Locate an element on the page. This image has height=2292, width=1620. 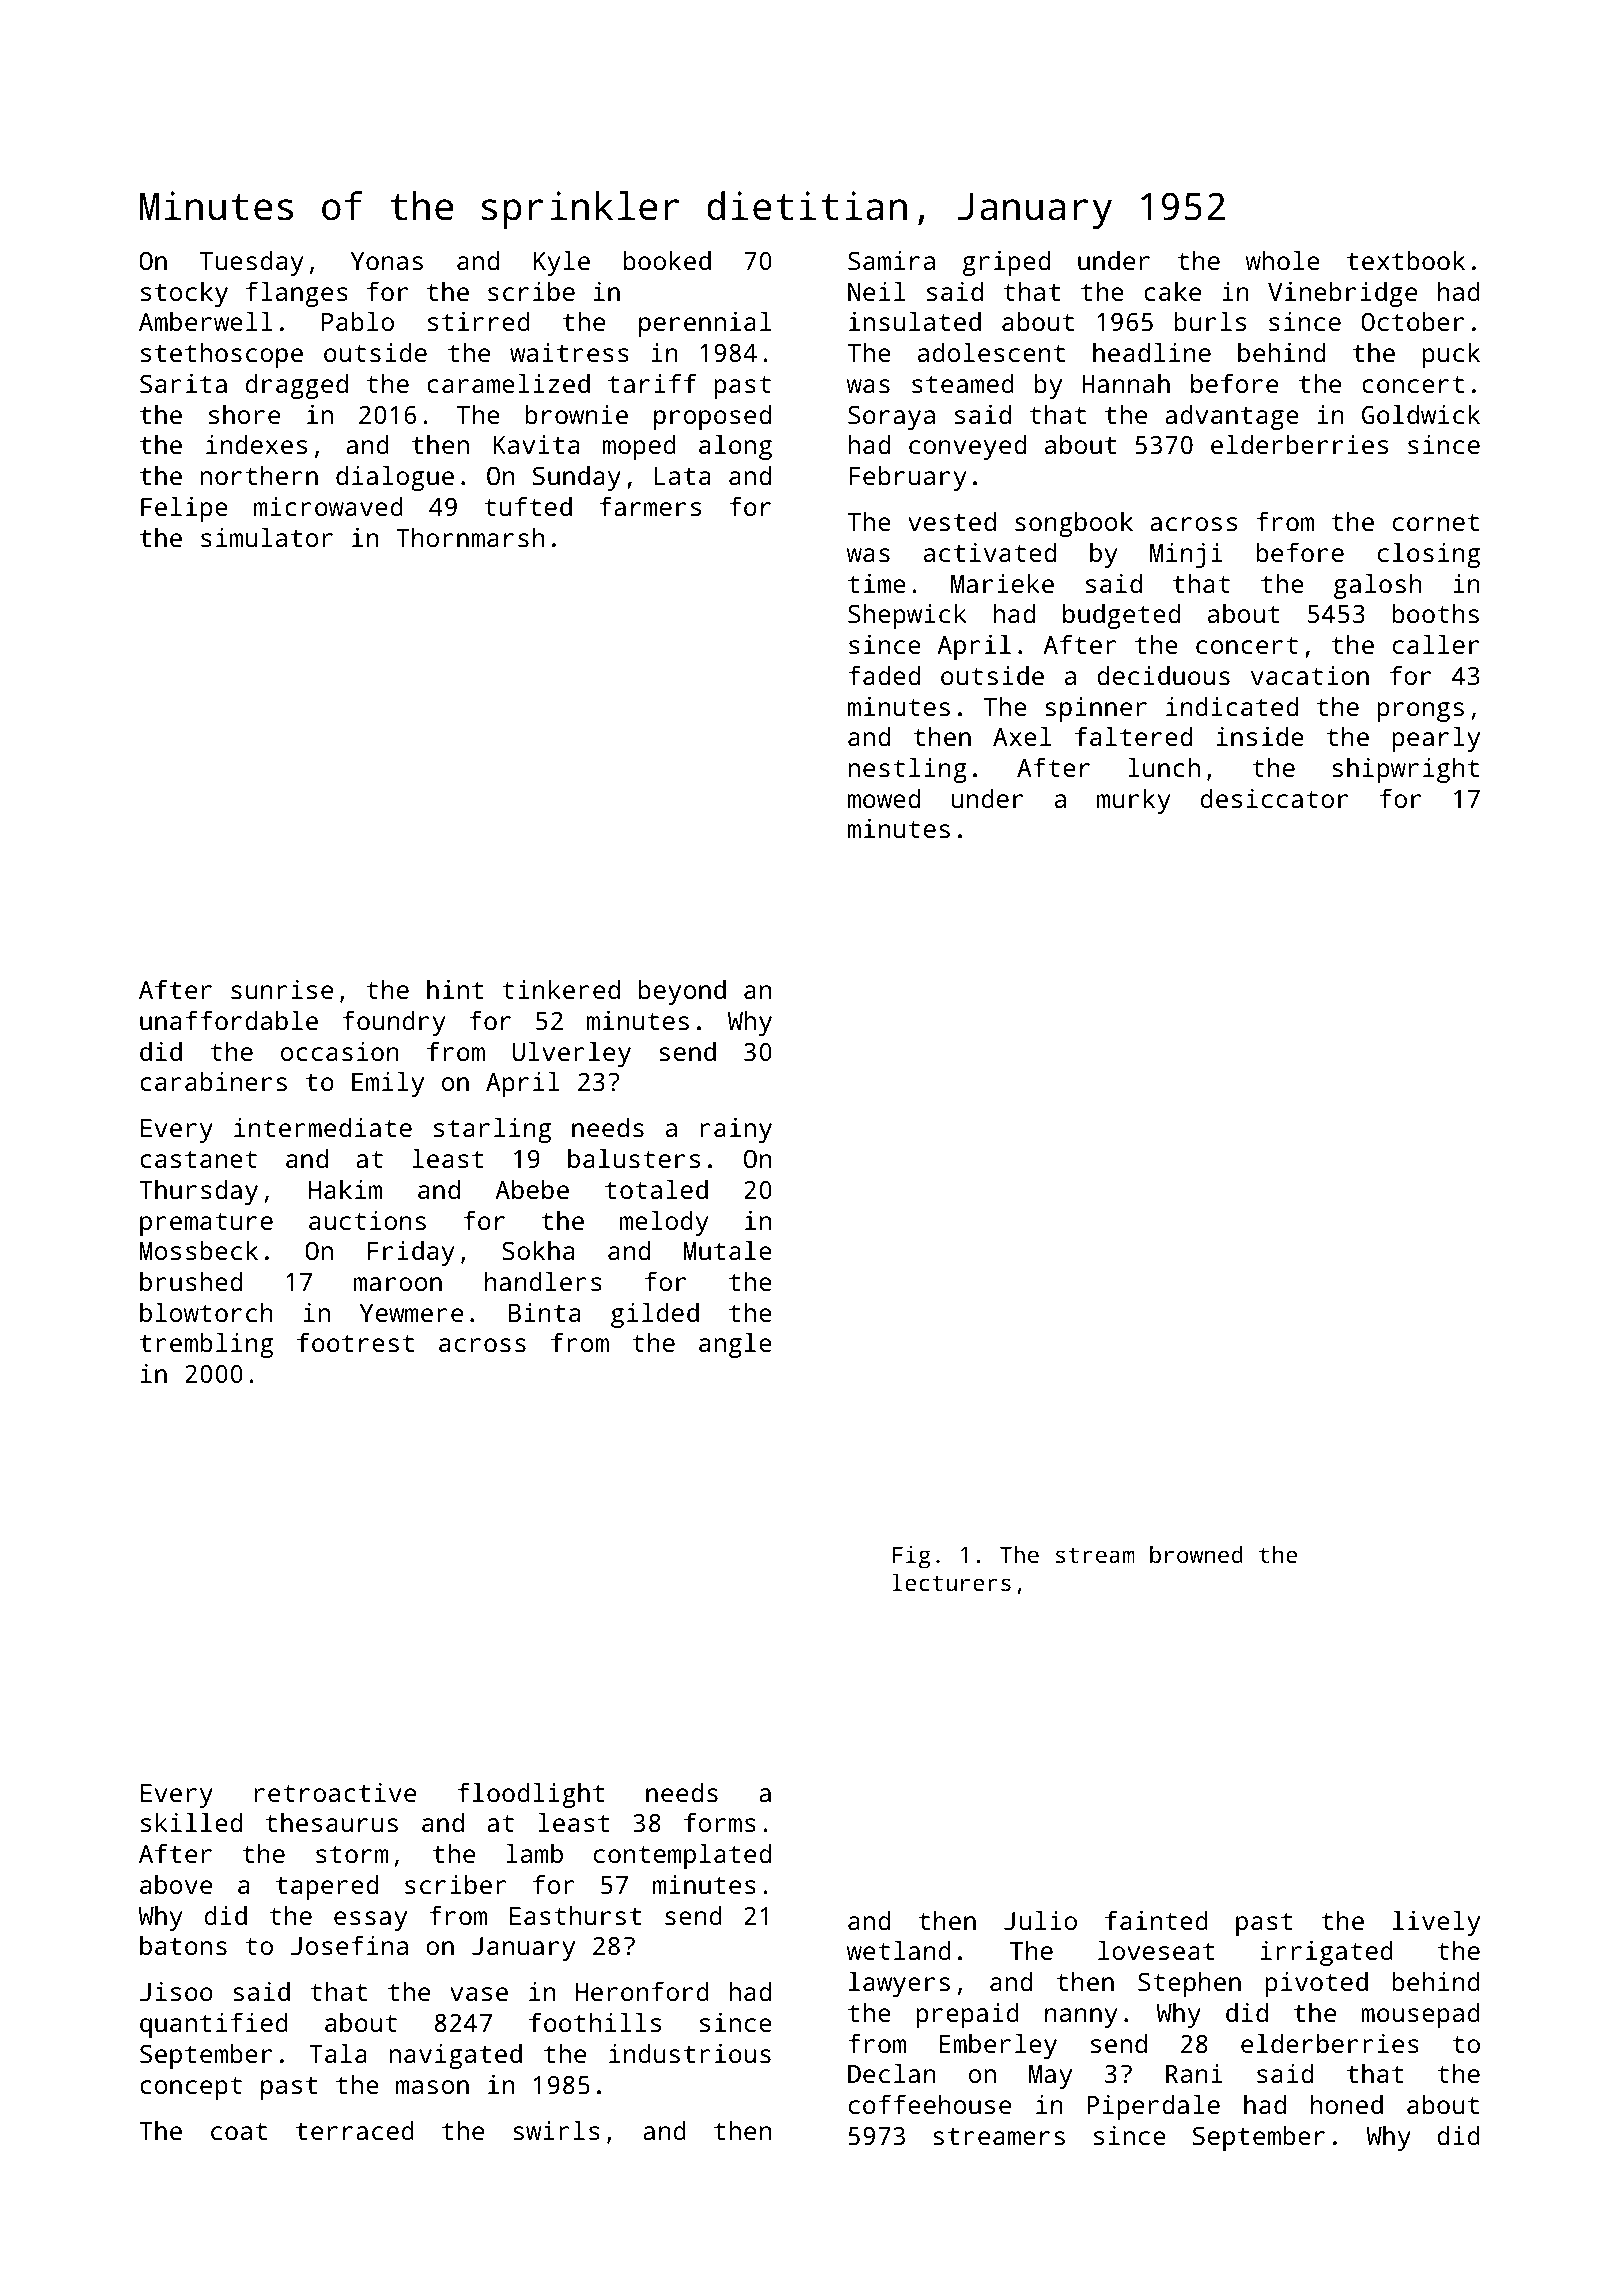
storm is located at coordinates (352, 1854).
